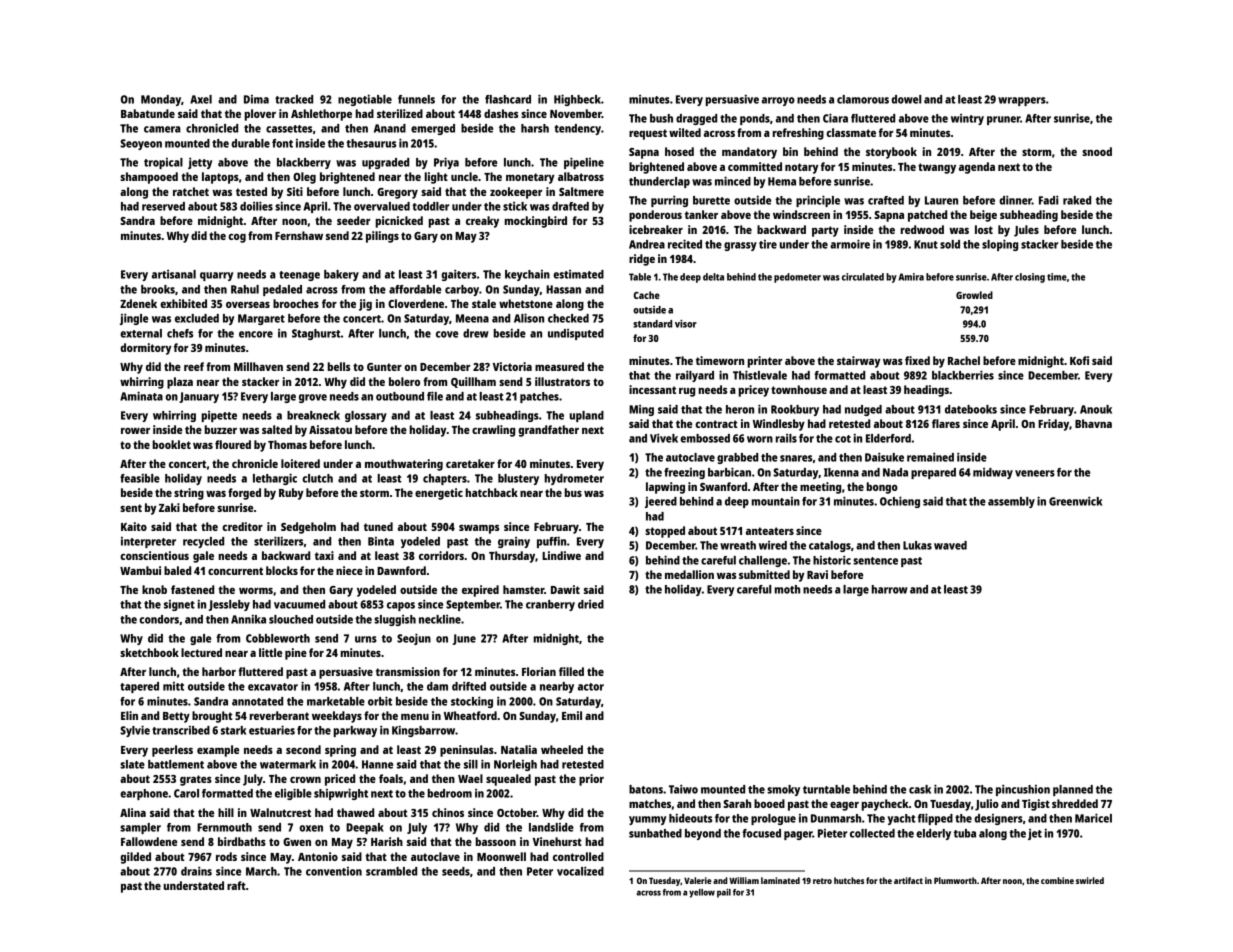 This screenshot has height=952, width=1233. Describe the element at coordinates (261, 871) in the screenshot. I see `March` at that location.
